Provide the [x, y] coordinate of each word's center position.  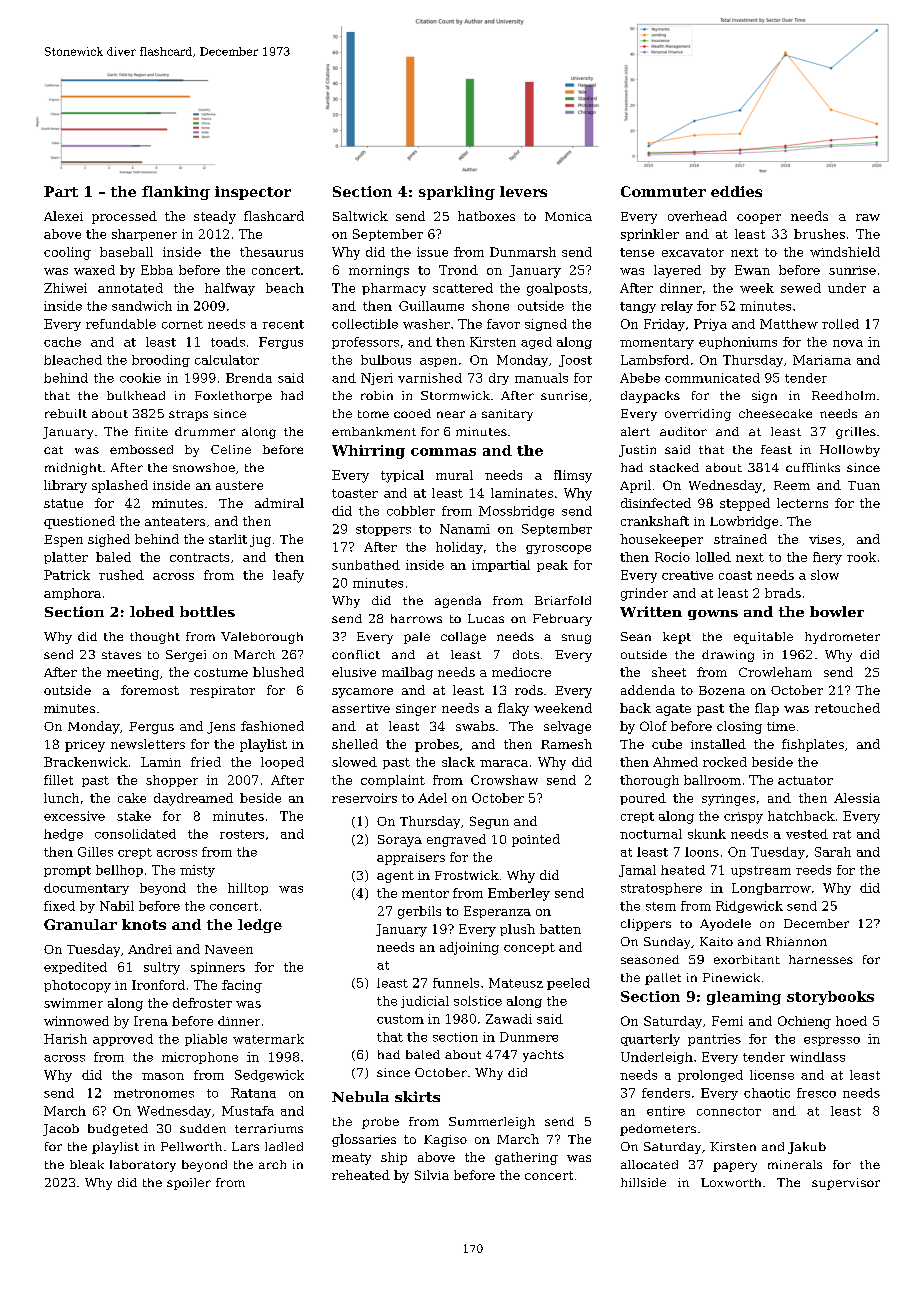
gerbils [419, 912]
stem [661, 906]
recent [283, 324]
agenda [458, 602]
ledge [260, 926]
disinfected [656, 503]
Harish [65, 1039]
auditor [683, 431]
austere [239, 485]
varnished [430, 378]
